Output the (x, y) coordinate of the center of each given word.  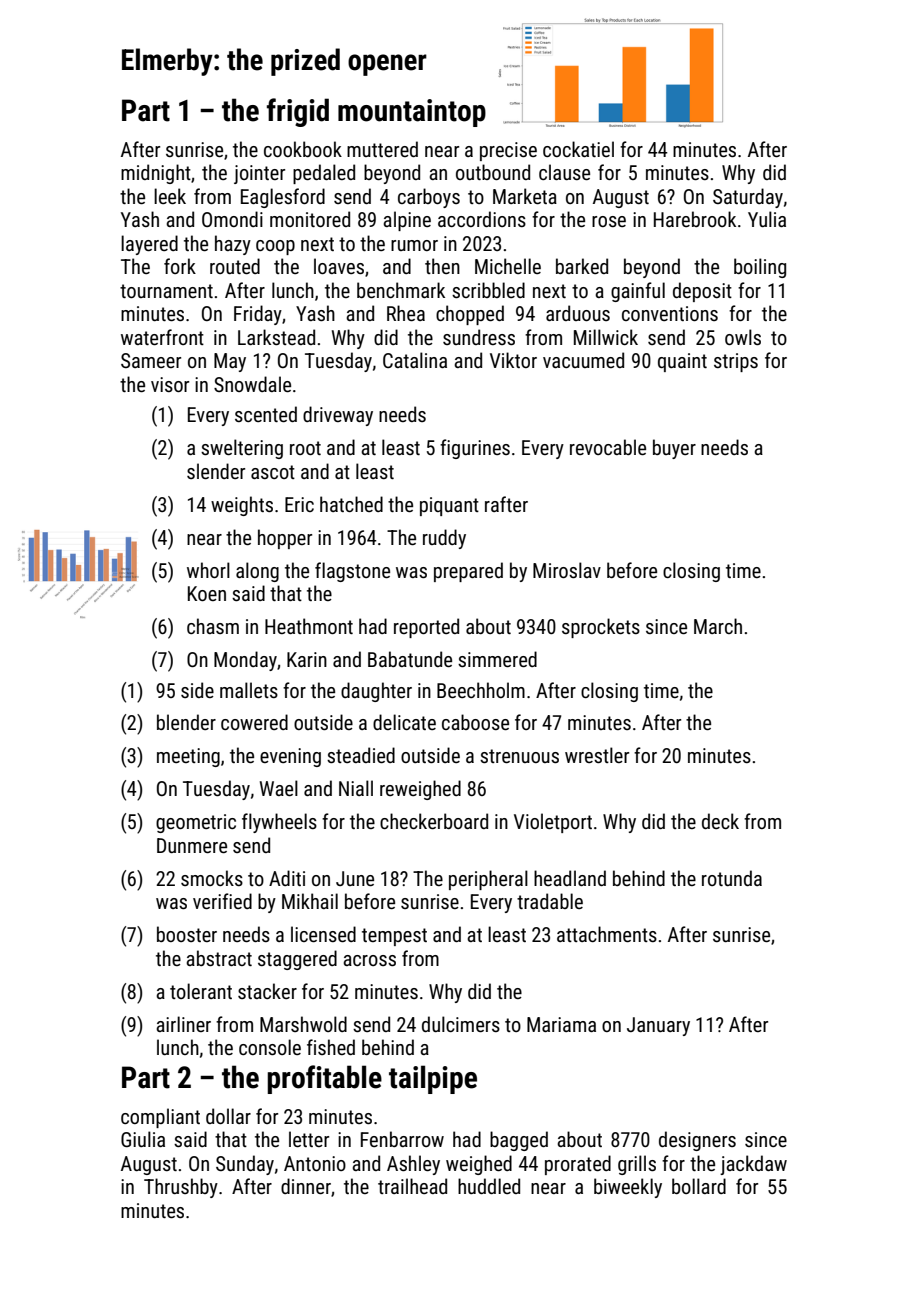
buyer (674, 449)
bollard (699, 1186)
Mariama (561, 1024)
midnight (156, 174)
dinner (306, 1186)
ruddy (444, 539)
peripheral (488, 880)
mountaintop (412, 113)
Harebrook (695, 219)
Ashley (413, 1165)
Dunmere (192, 845)
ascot (273, 472)
